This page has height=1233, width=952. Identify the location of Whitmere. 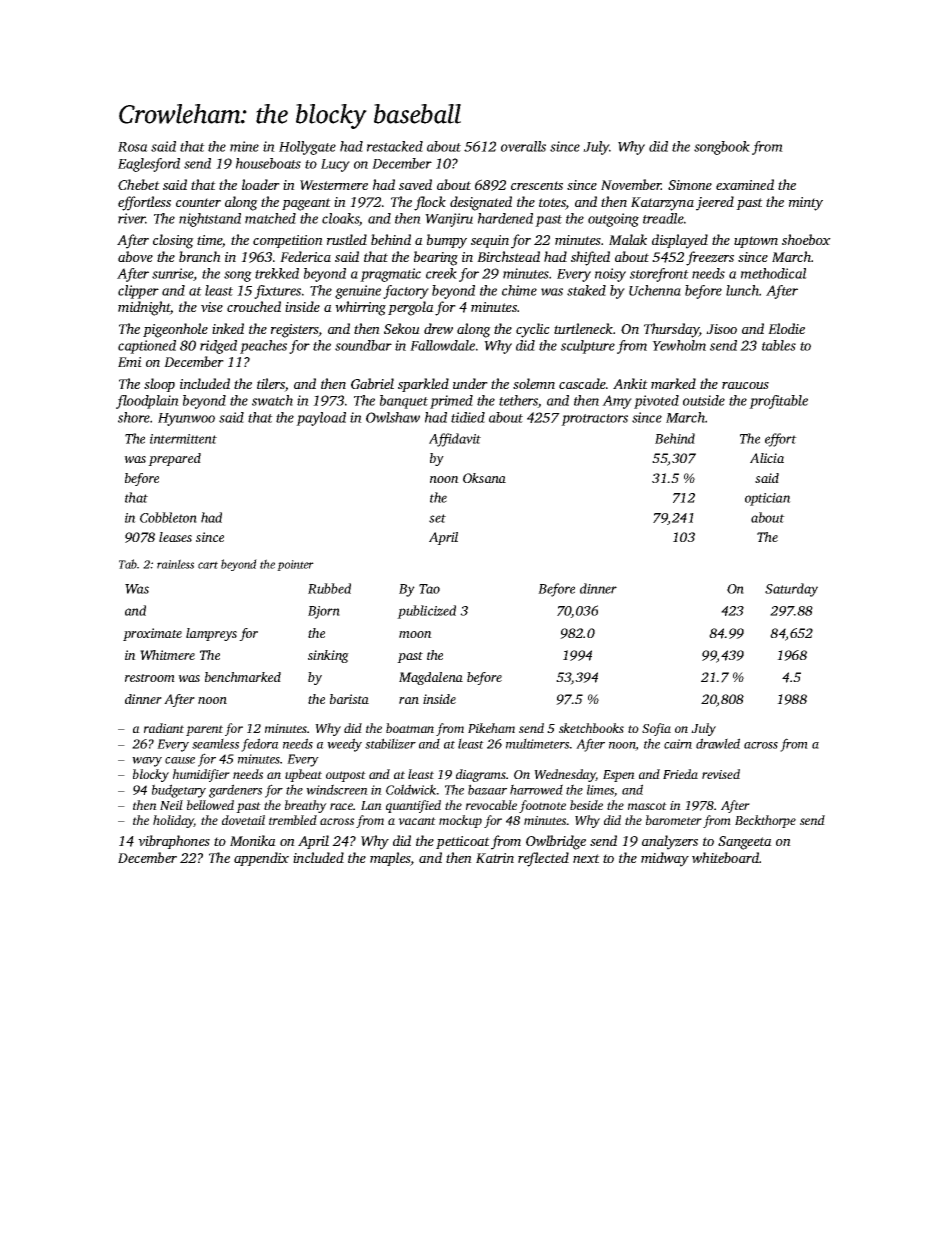
(167, 655).
